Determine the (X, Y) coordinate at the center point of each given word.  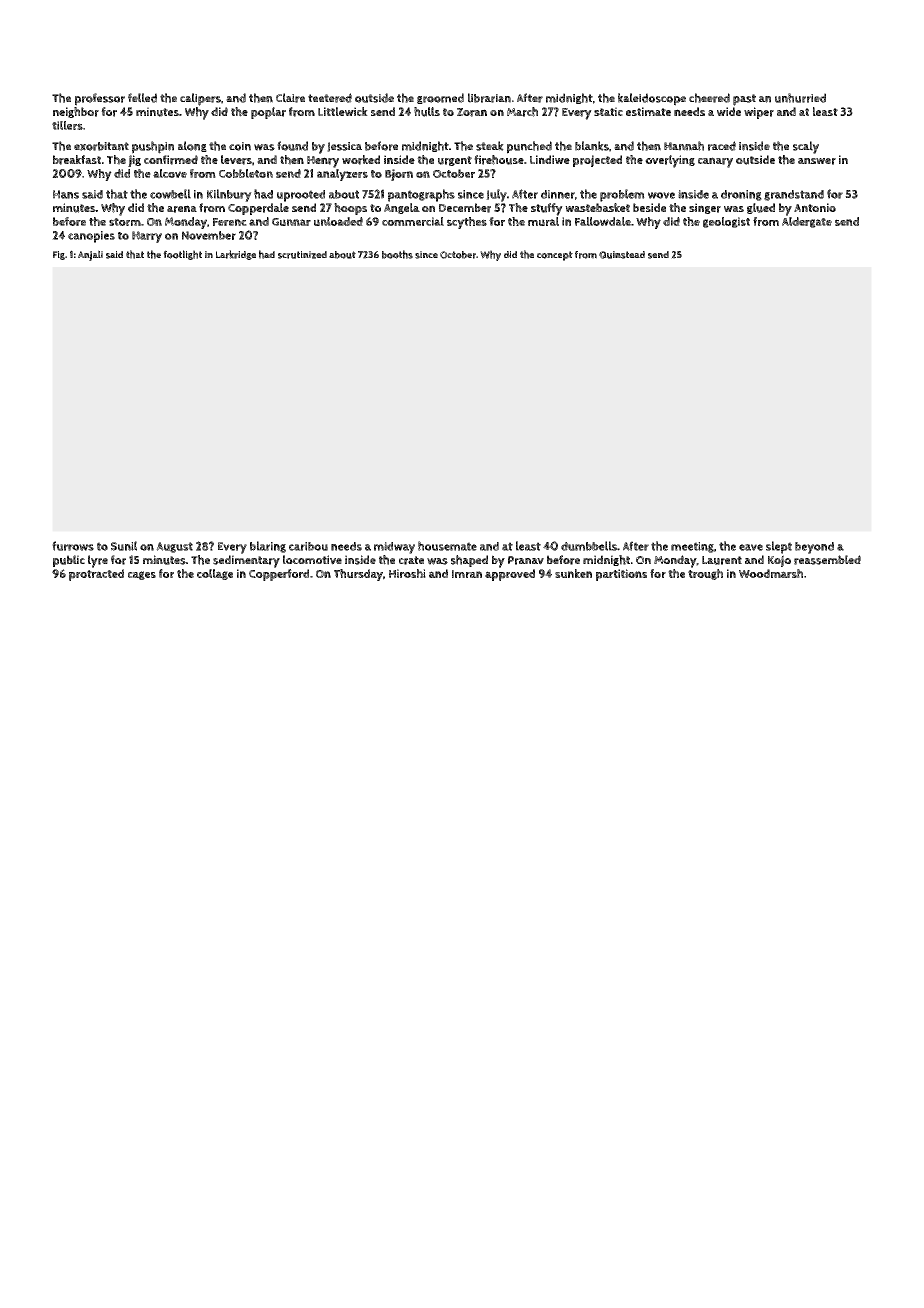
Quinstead (622, 255)
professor (100, 99)
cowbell (170, 194)
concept (555, 256)
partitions (621, 575)
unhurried (800, 98)
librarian (489, 98)
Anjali (90, 255)
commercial (413, 221)
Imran (467, 574)
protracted (96, 575)
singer (705, 208)
